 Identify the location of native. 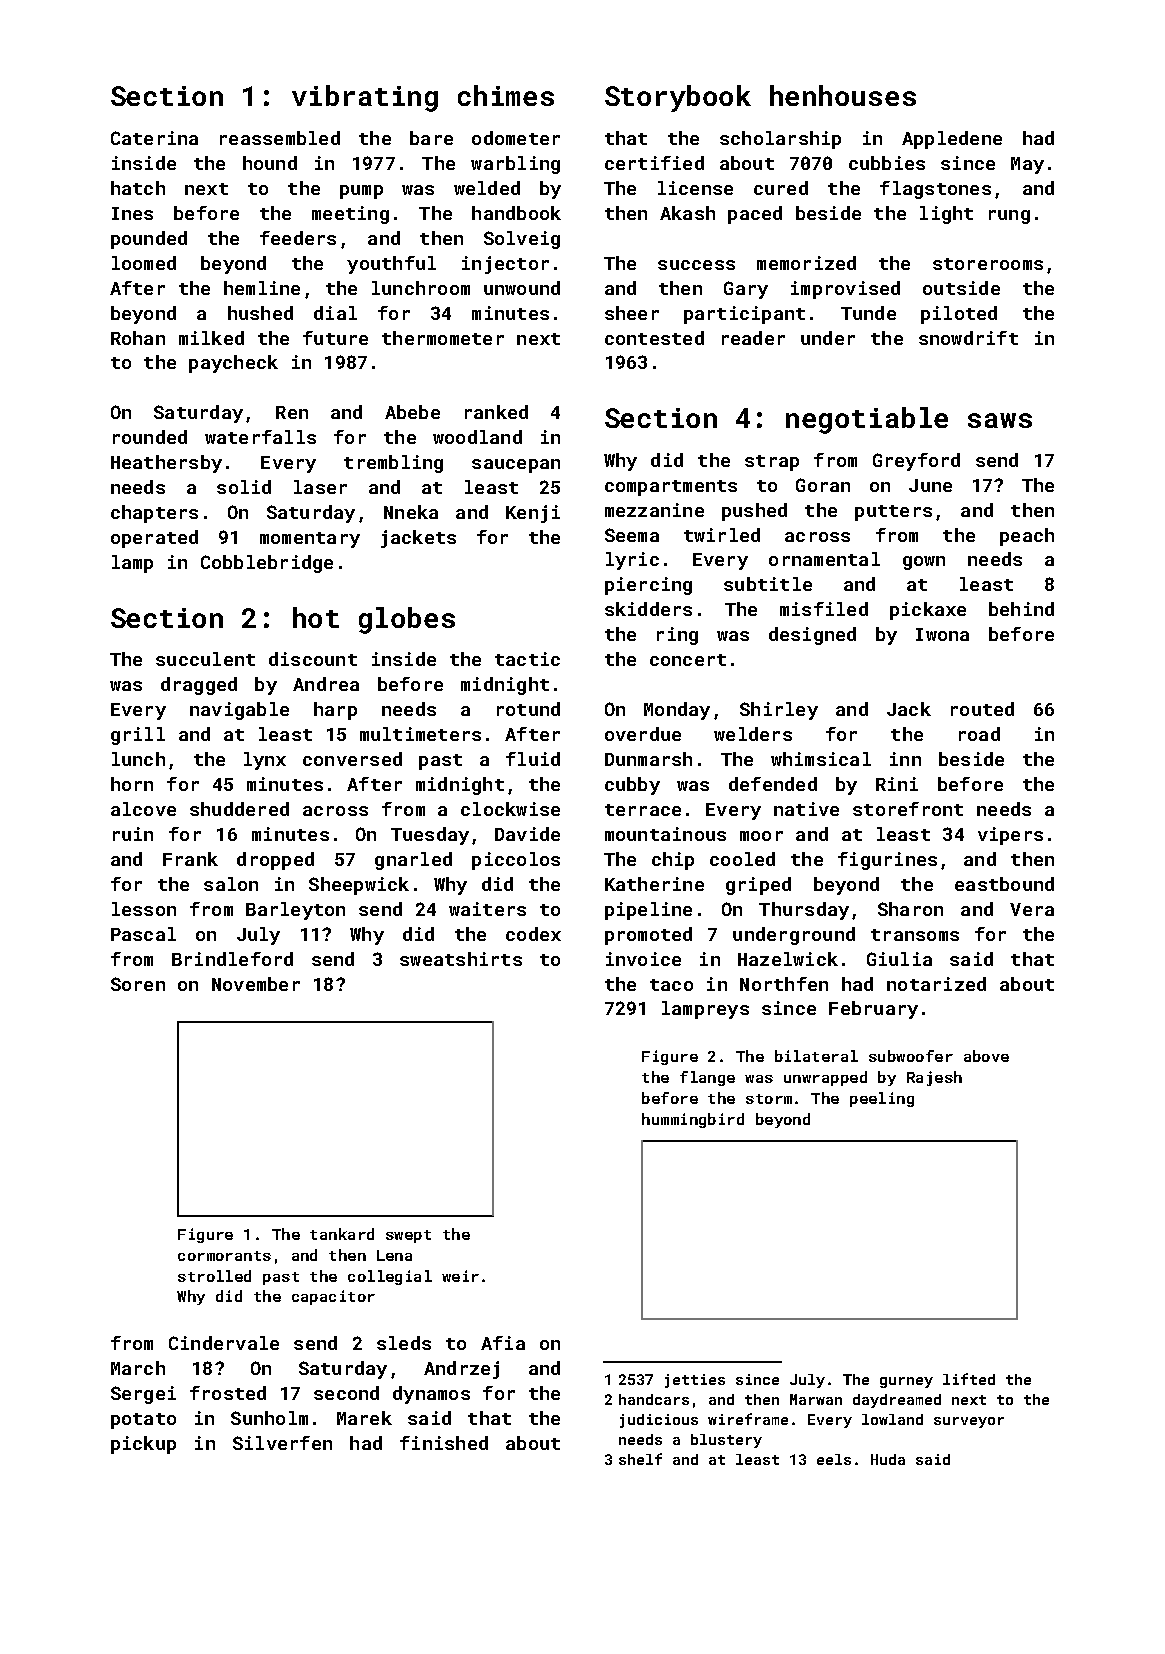
(806, 809).
